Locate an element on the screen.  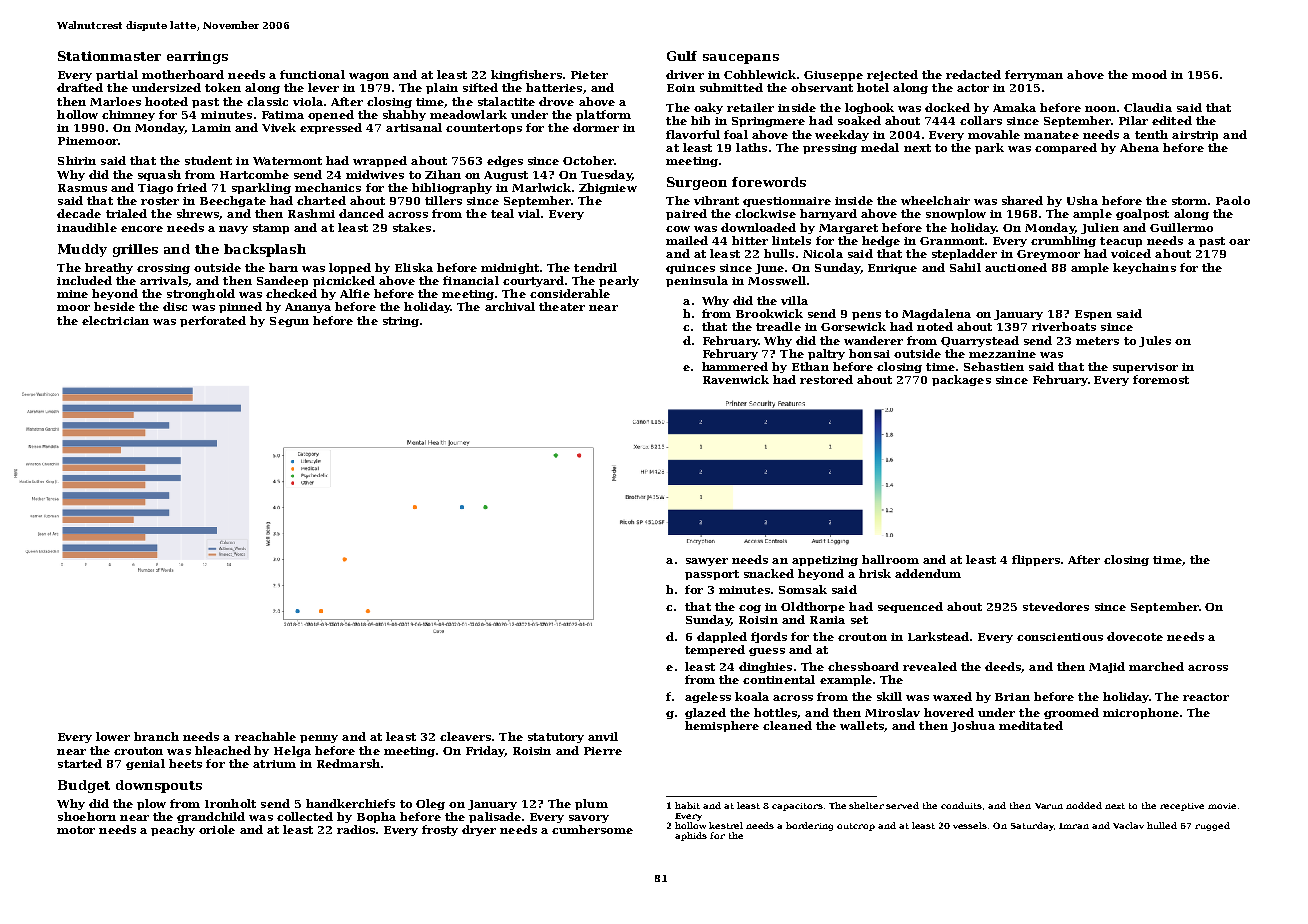
perforated is located at coordinates (213, 321).
